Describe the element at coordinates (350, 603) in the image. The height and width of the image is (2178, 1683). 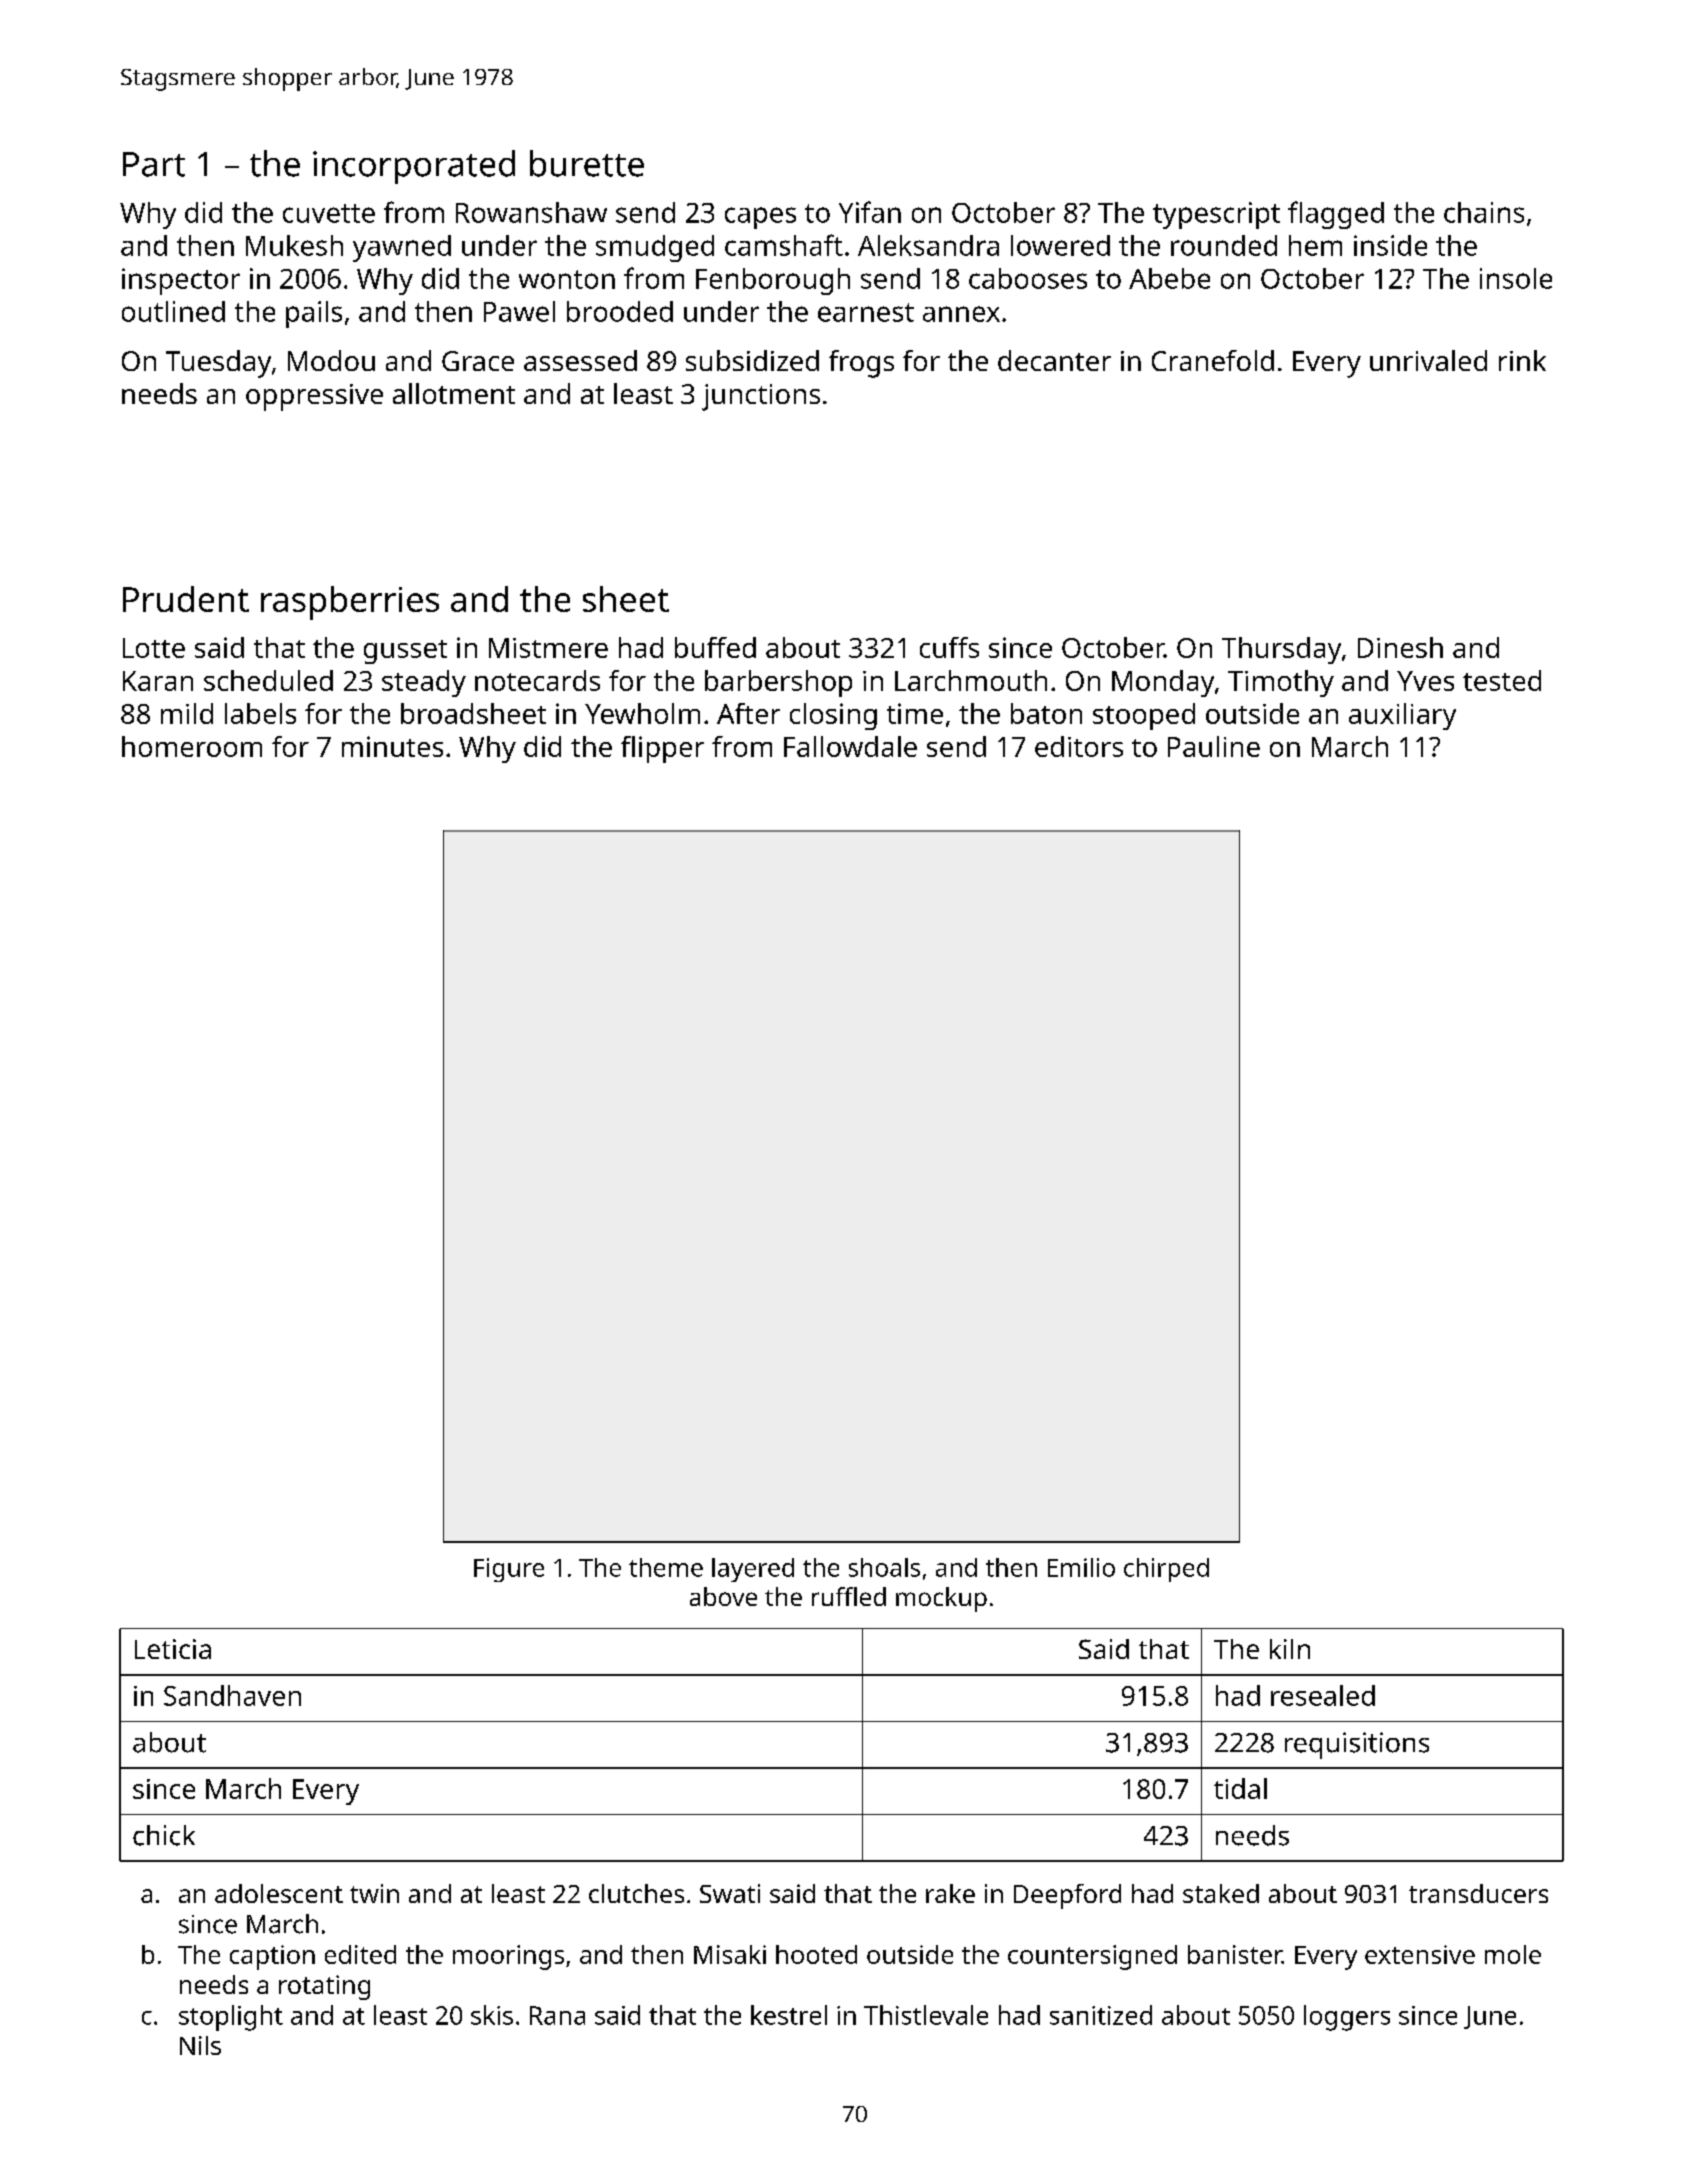
I see `raspberries` at that location.
